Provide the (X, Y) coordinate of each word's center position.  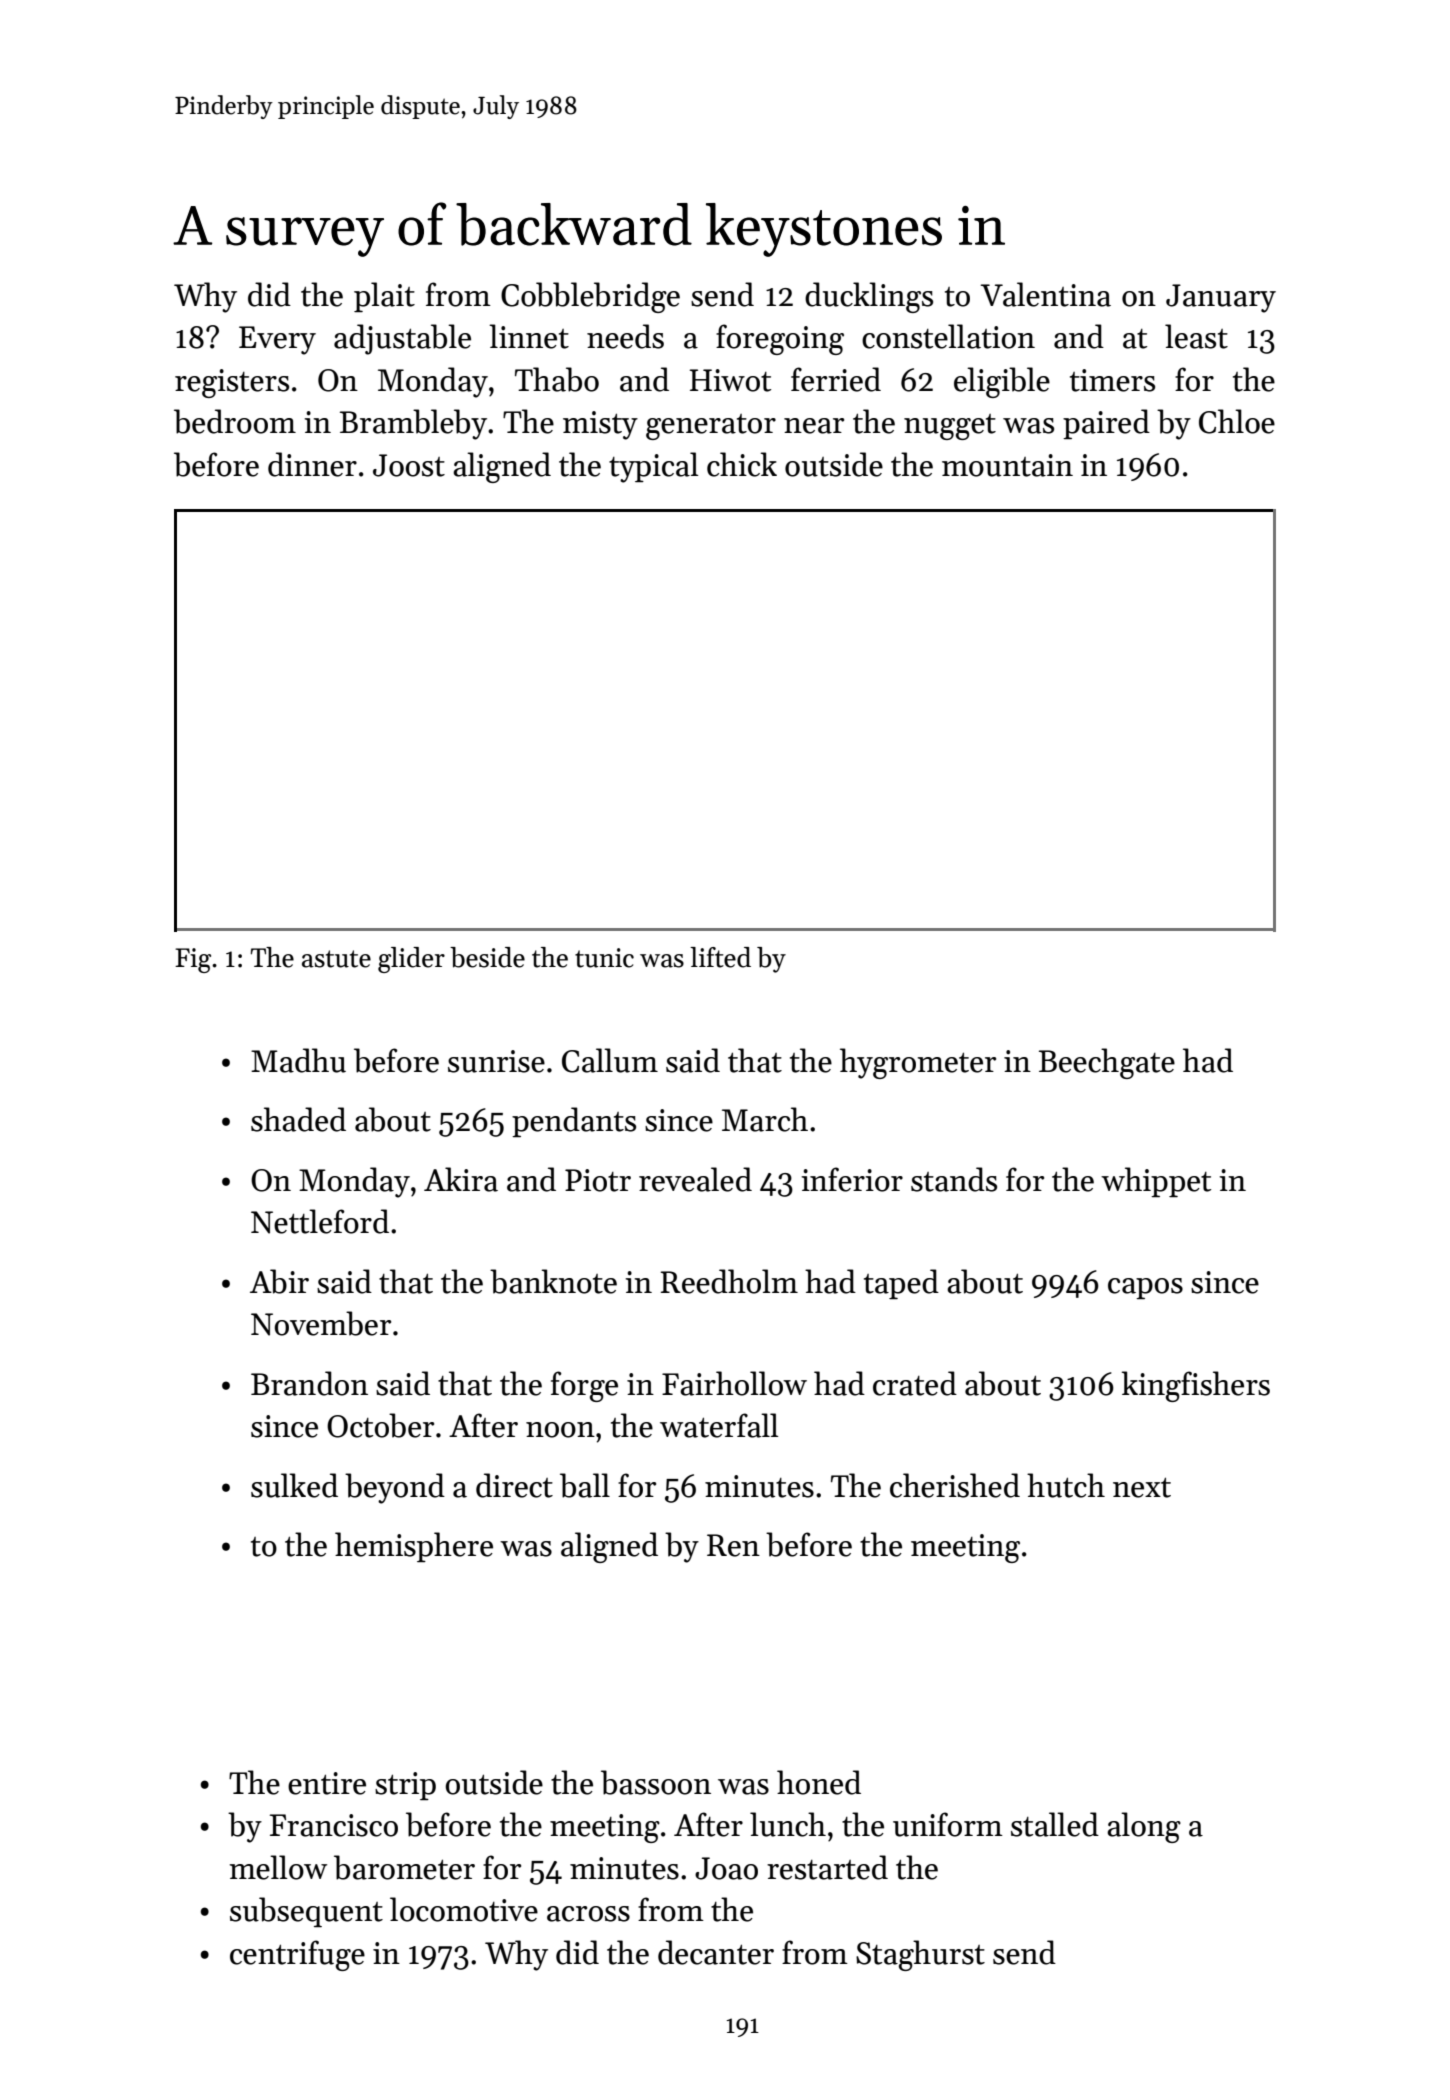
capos (1145, 1288)
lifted (720, 957)
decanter (716, 1952)
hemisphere (414, 1547)
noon (560, 1430)
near (814, 426)
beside (487, 957)
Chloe (1237, 421)
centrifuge (297, 1955)
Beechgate (1107, 1063)
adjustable (402, 339)
